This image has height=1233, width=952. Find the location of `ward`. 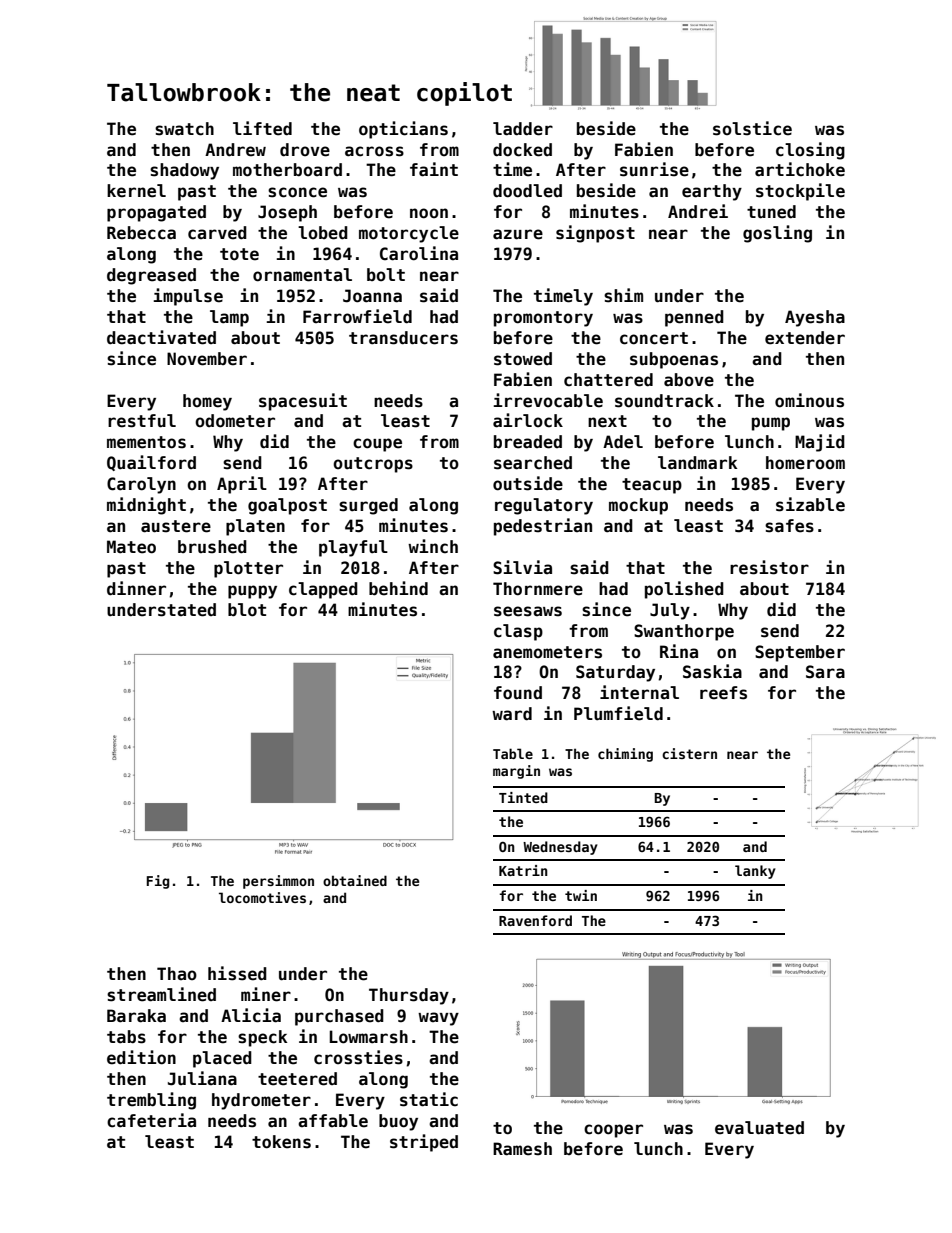

ward is located at coordinates (512, 714).
